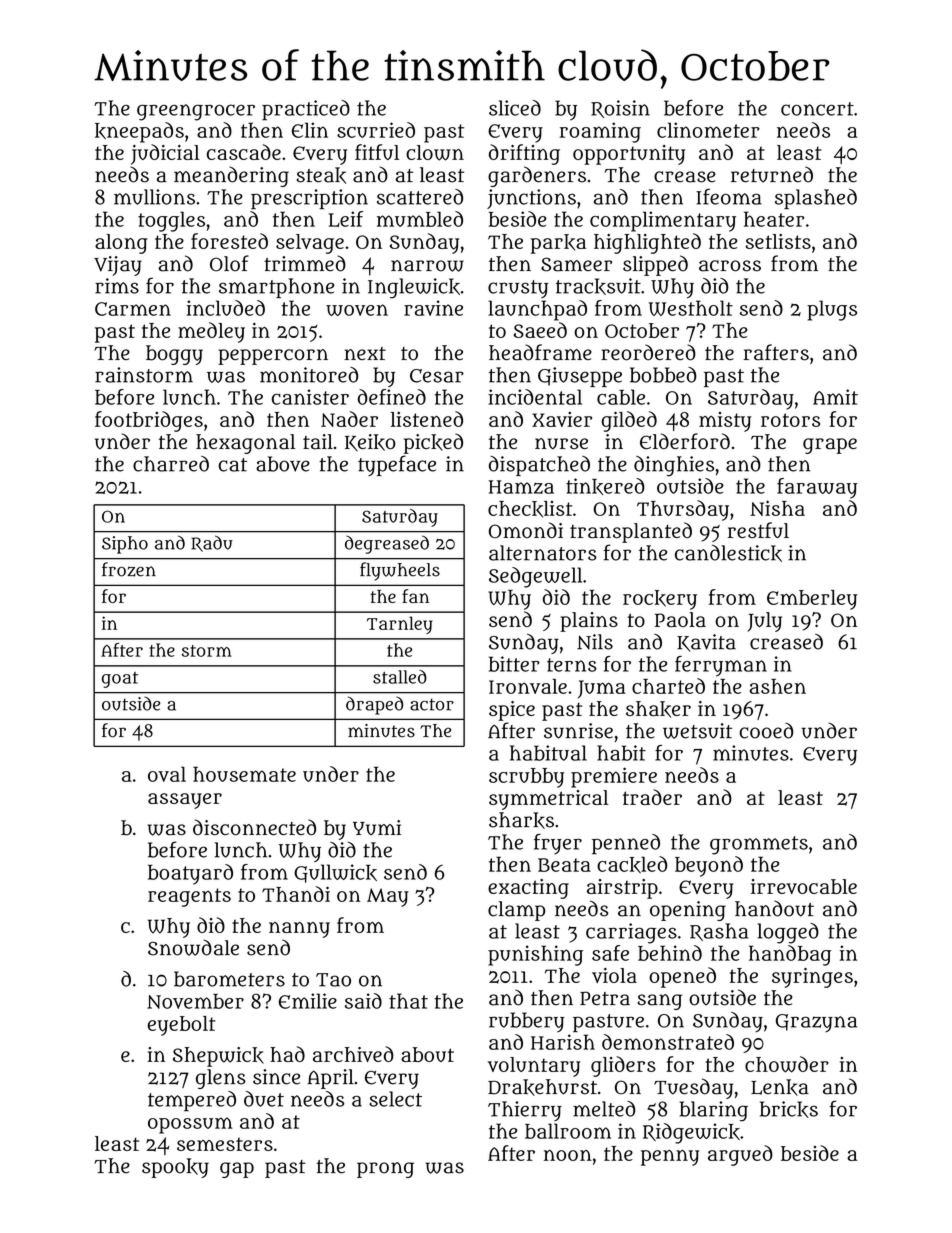  What do you see at coordinates (670, 1158) in the screenshot?
I see `penny` at bounding box center [670, 1158].
